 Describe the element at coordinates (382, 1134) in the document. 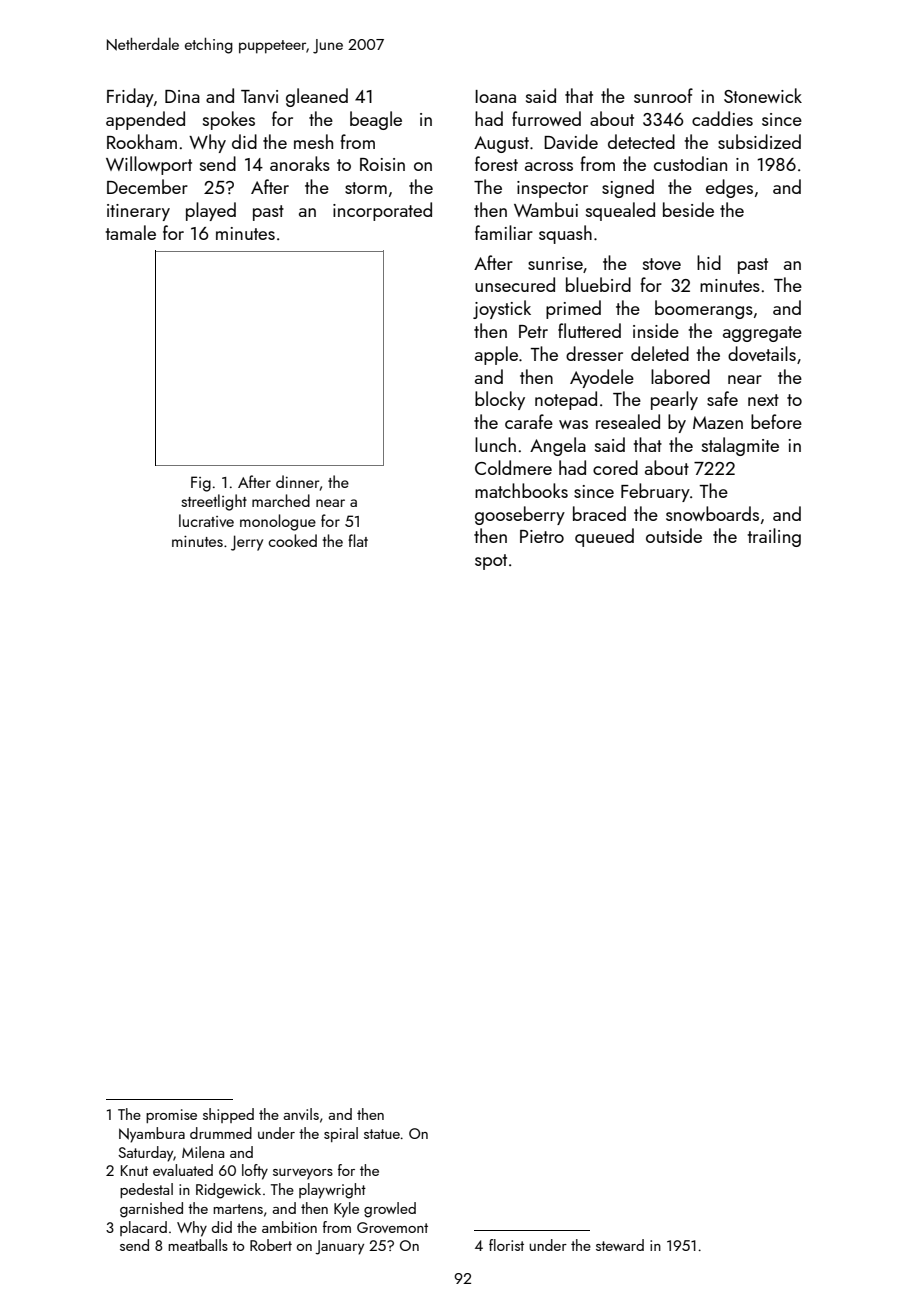

I see `statue` at that location.
